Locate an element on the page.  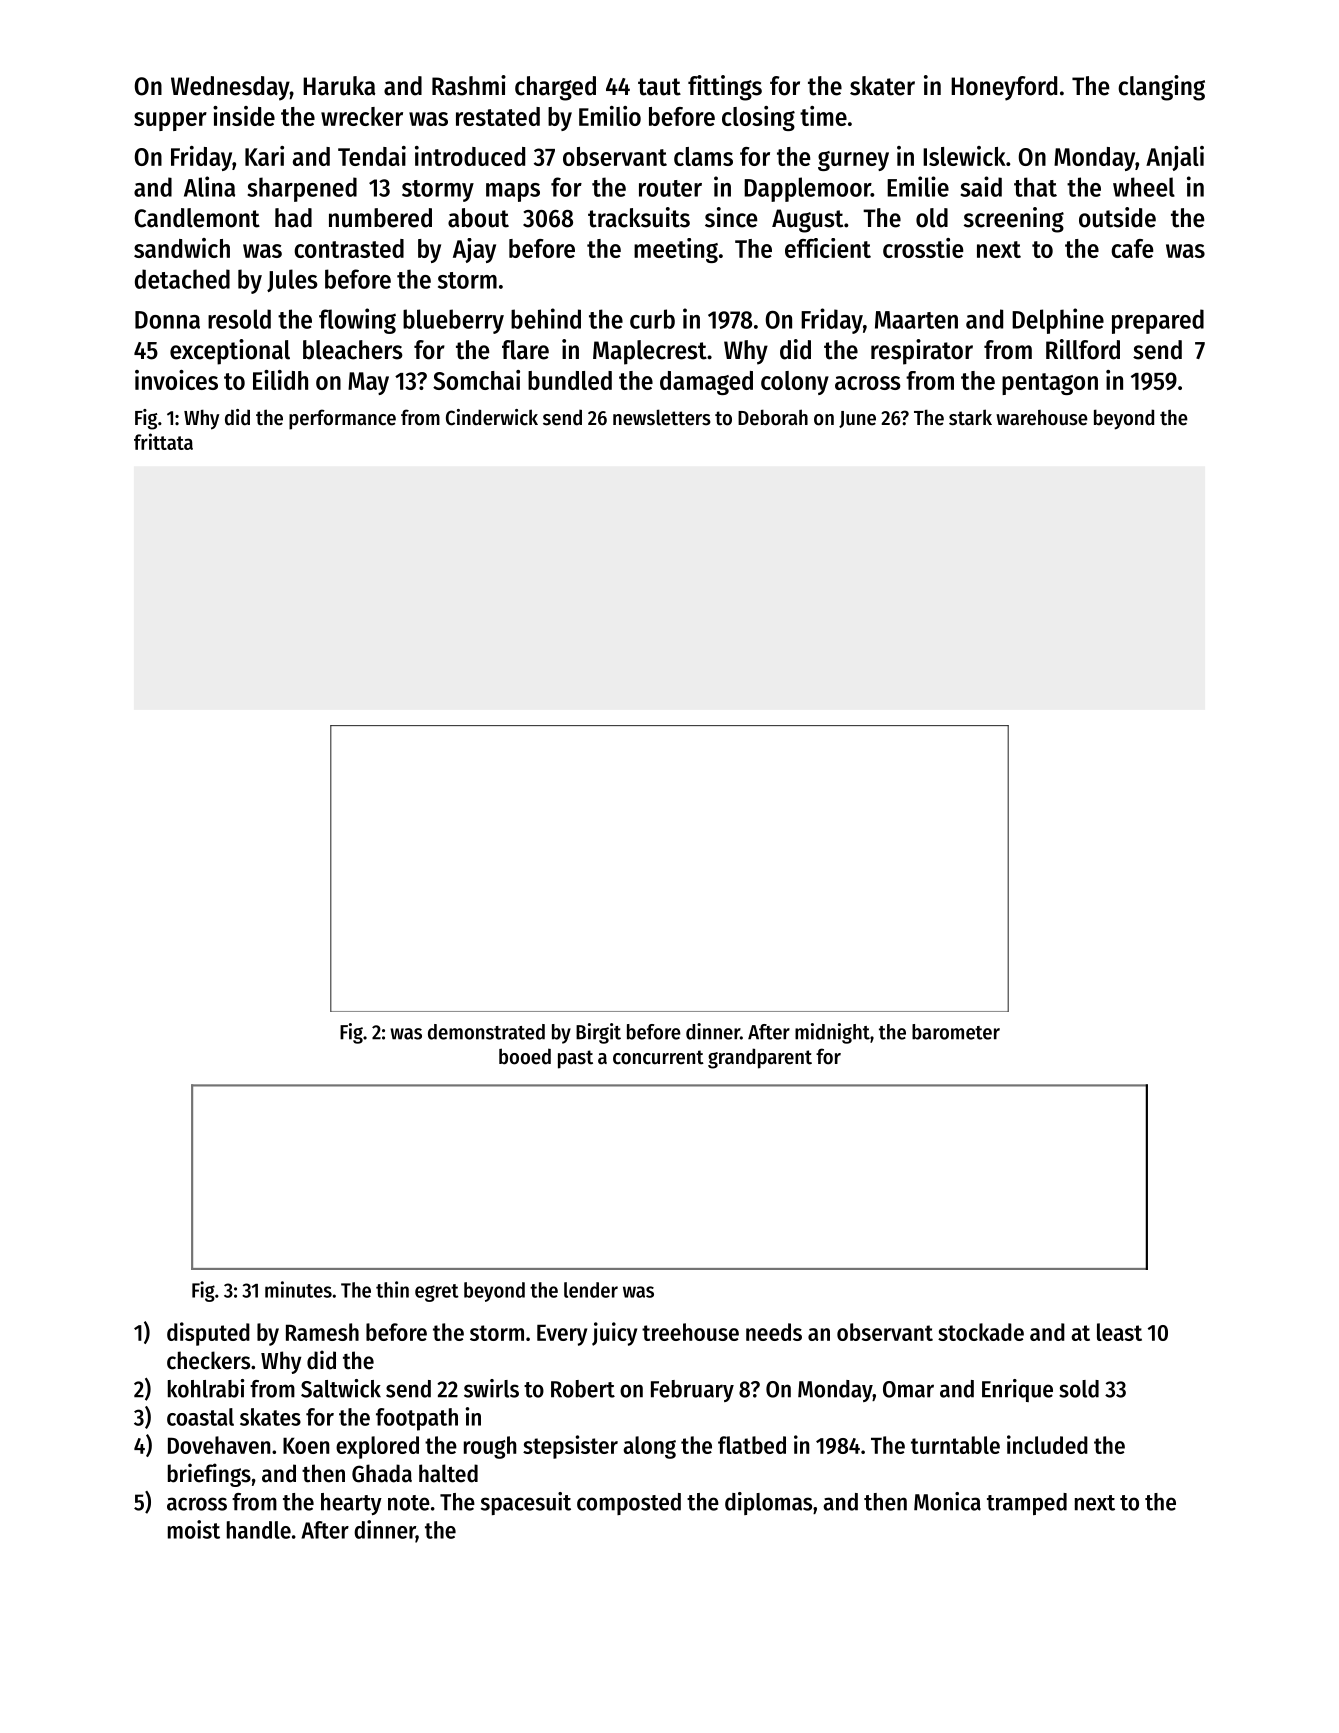
frittata is located at coordinates (163, 441).
